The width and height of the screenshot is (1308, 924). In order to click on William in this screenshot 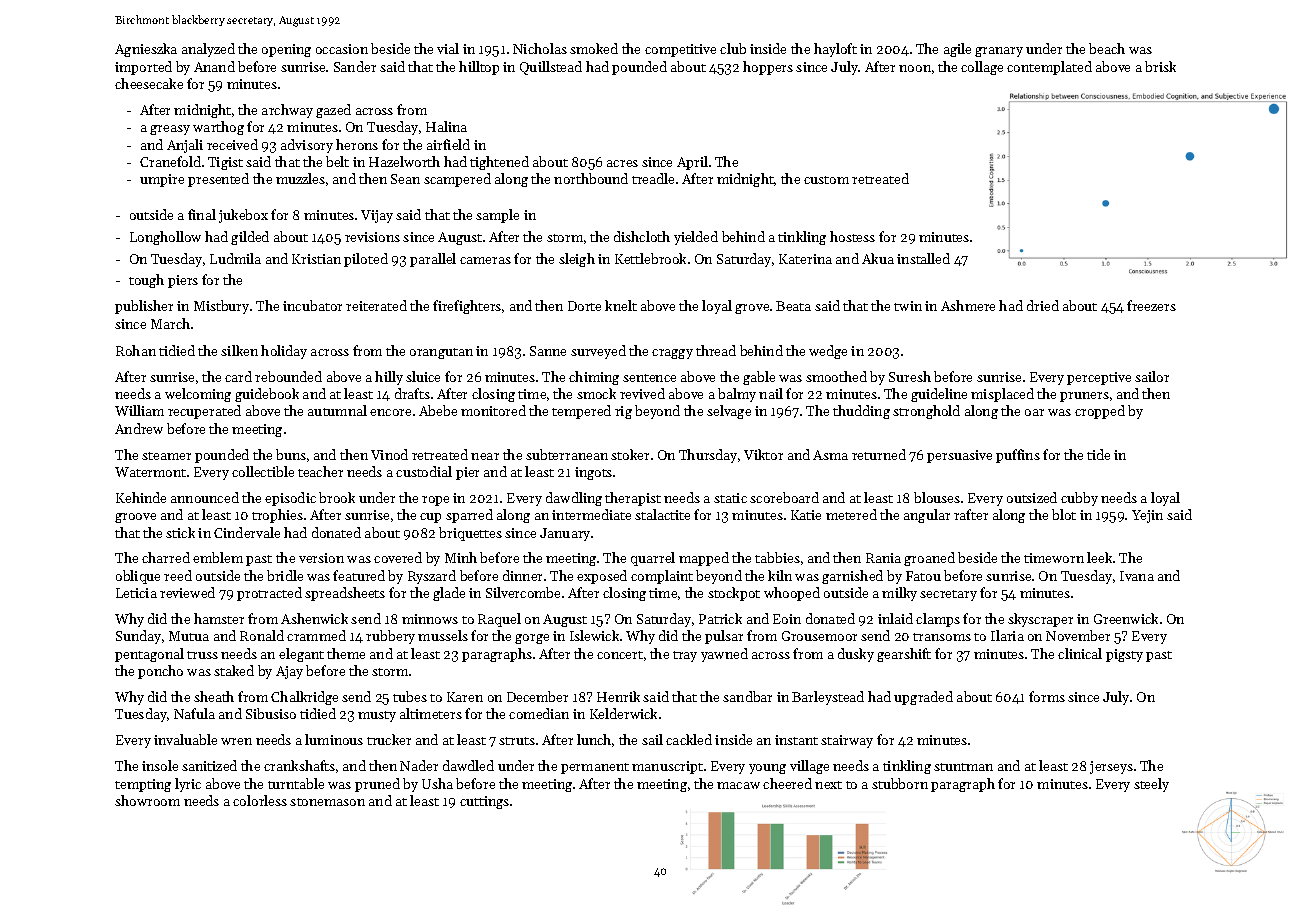, I will do `click(139, 410)`.
